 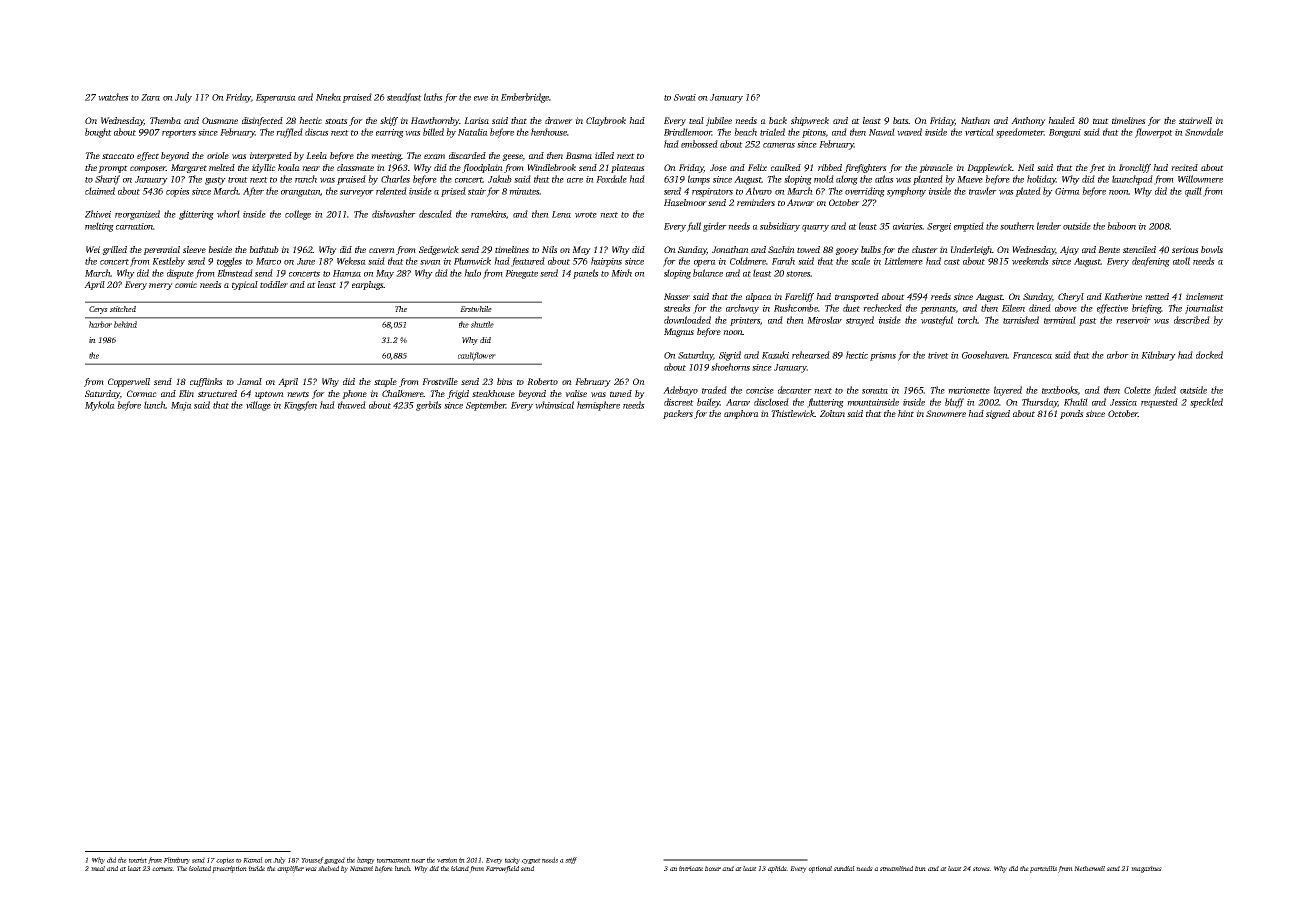 I want to click on September, so click(x=486, y=406).
